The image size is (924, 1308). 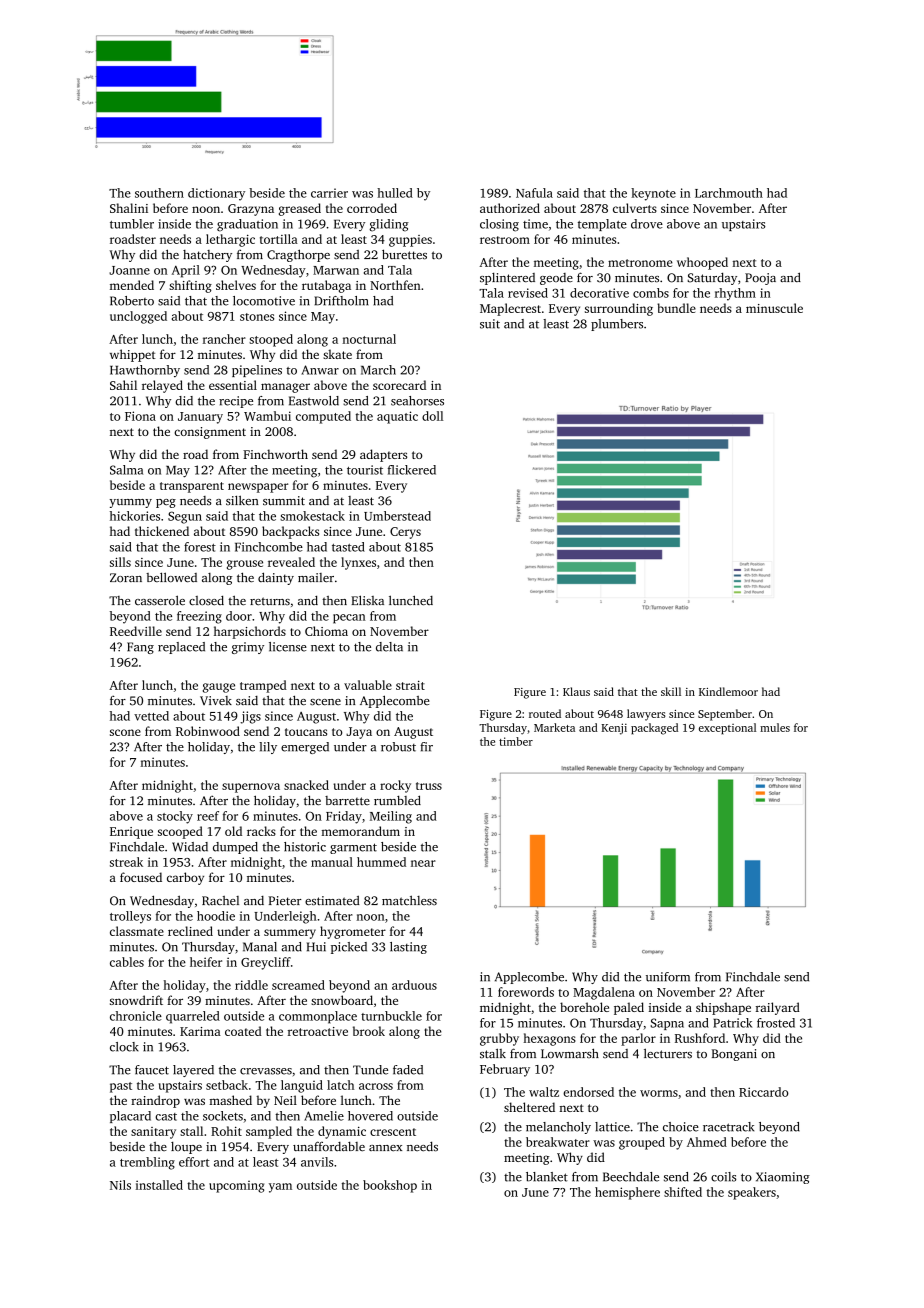 I want to click on placard, so click(x=130, y=1117).
